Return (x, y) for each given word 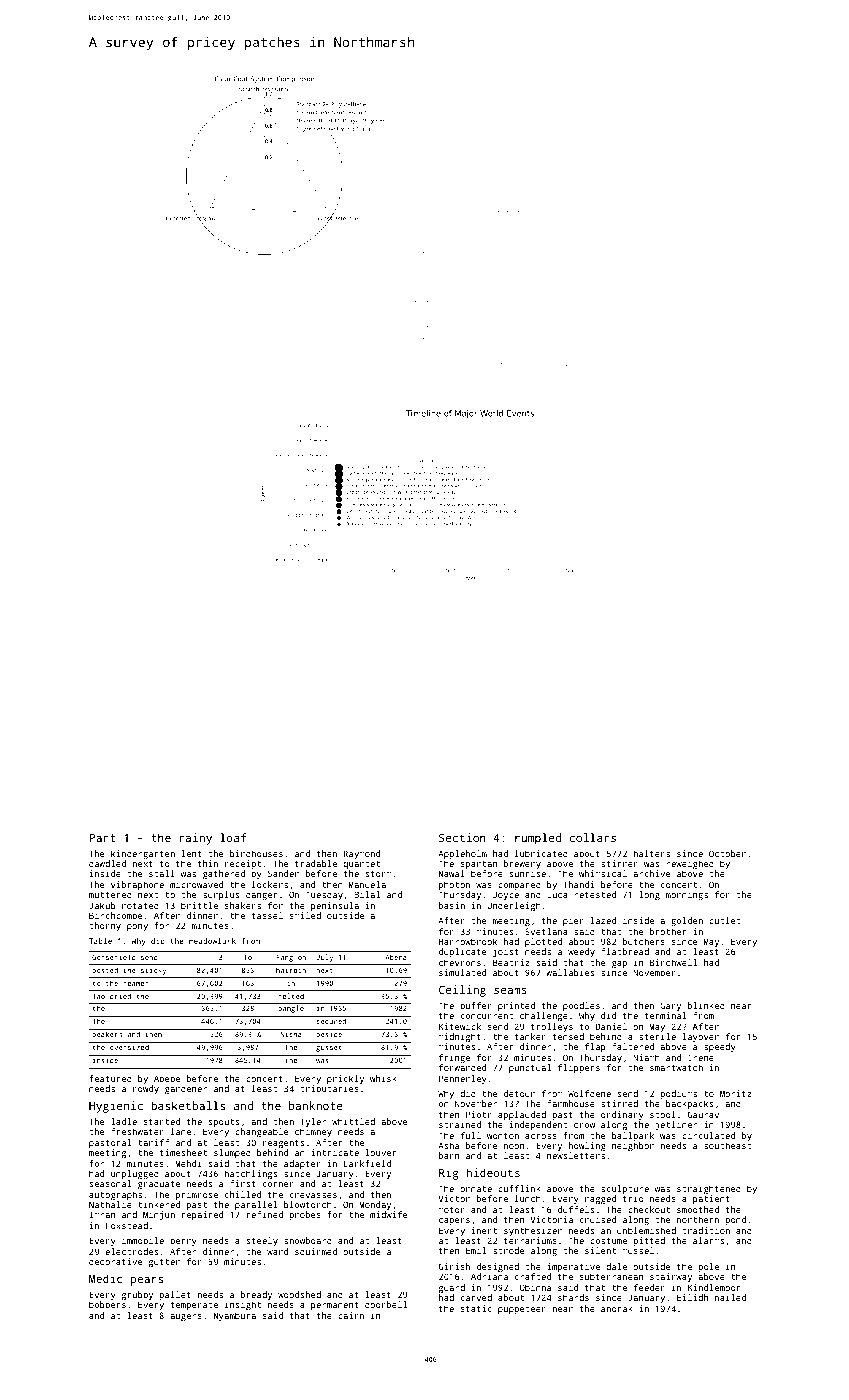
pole (708, 1267)
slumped (232, 1153)
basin (452, 905)
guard (452, 1288)
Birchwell (673, 962)
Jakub (102, 905)
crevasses (313, 1195)
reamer (136, 984)
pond (735, 1220)
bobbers (107, 1304)
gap (619, 964)
